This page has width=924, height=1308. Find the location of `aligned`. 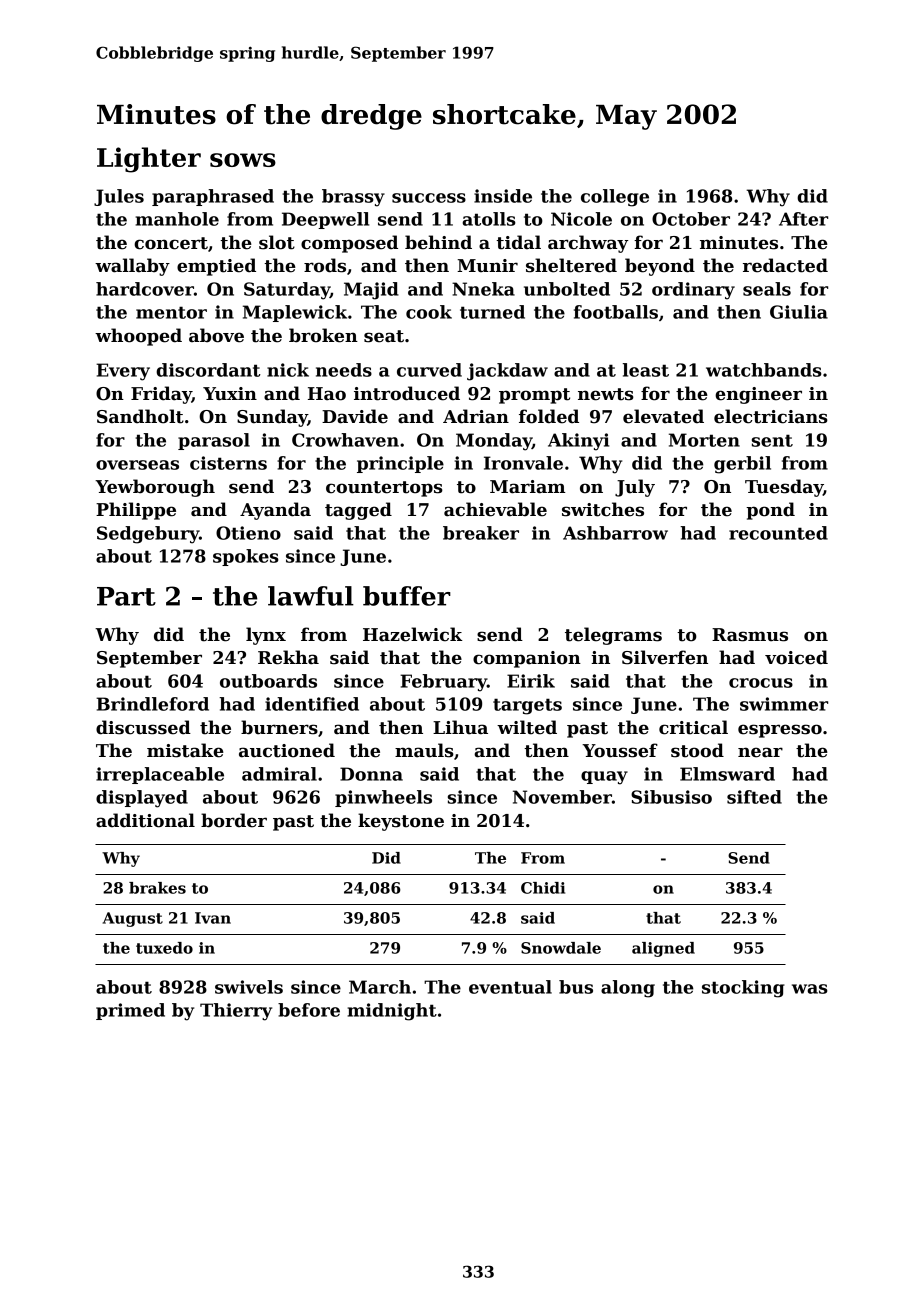

aligned is located at coordinates (663, 949).
